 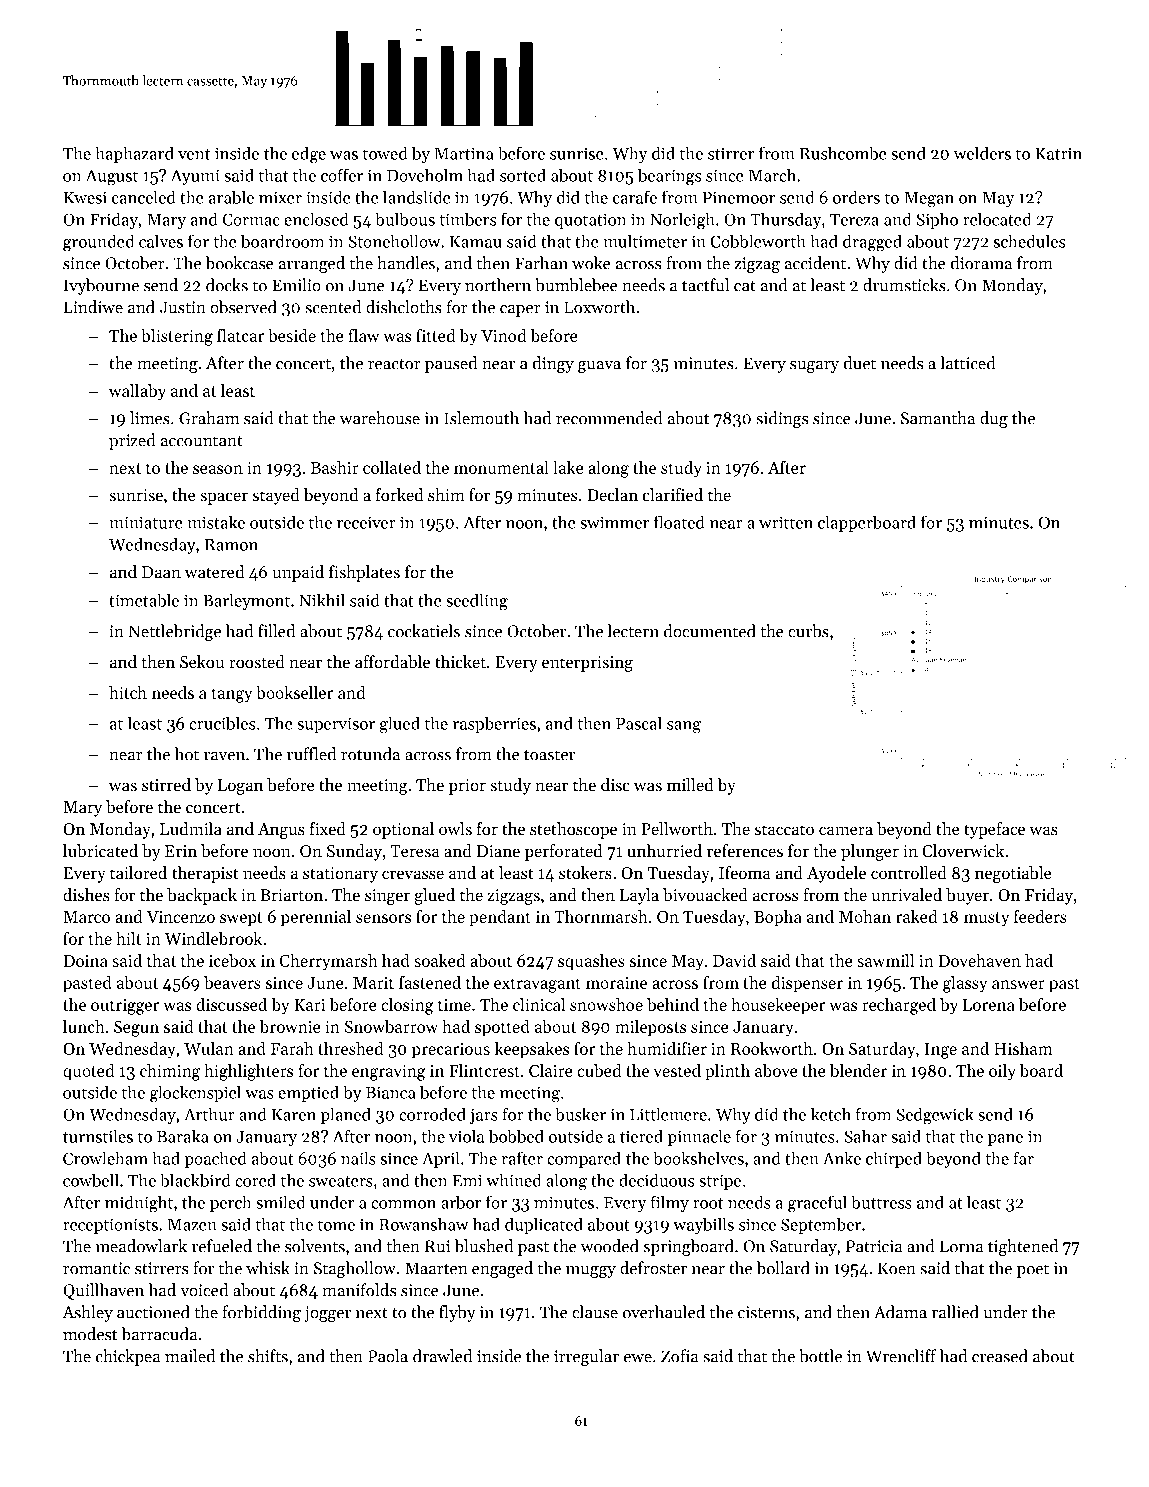 What do you see at coordinates (128, 1357) in the screenshot?
I see `chickpea` at bounding box center [128, 1357].
